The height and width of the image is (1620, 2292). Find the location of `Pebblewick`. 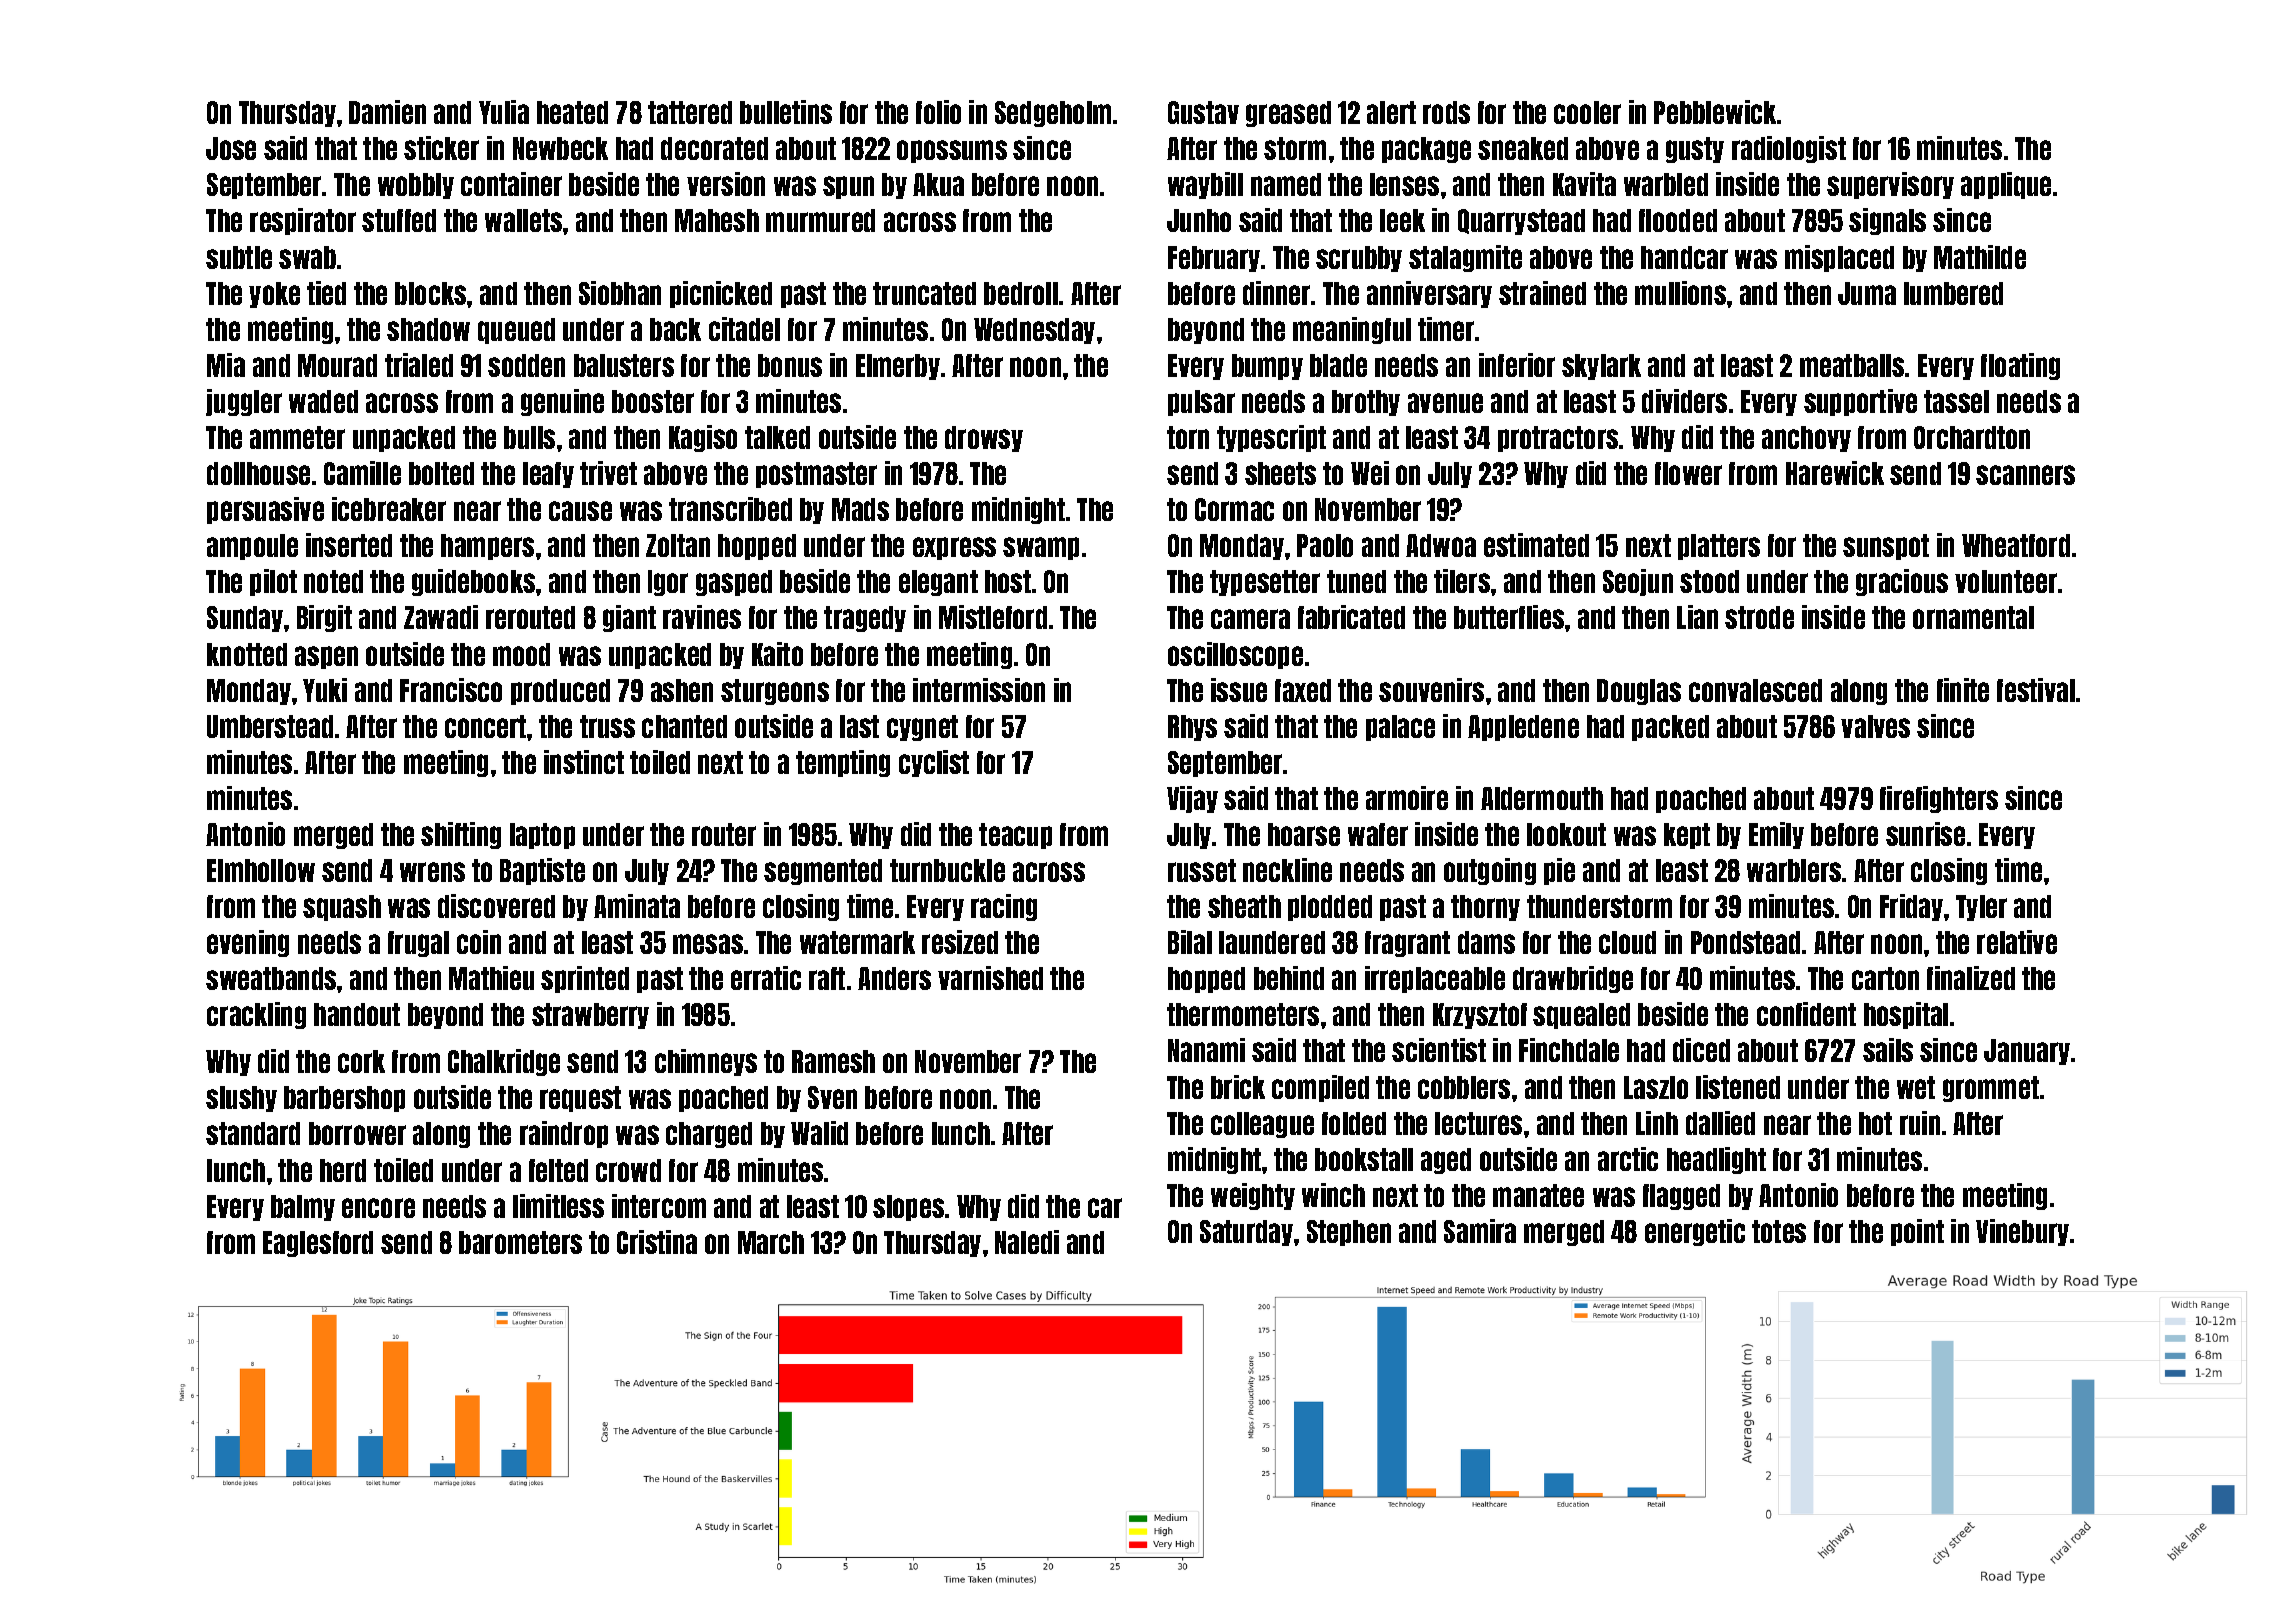

Pebblewick is located at coordinates (1715, 112).
